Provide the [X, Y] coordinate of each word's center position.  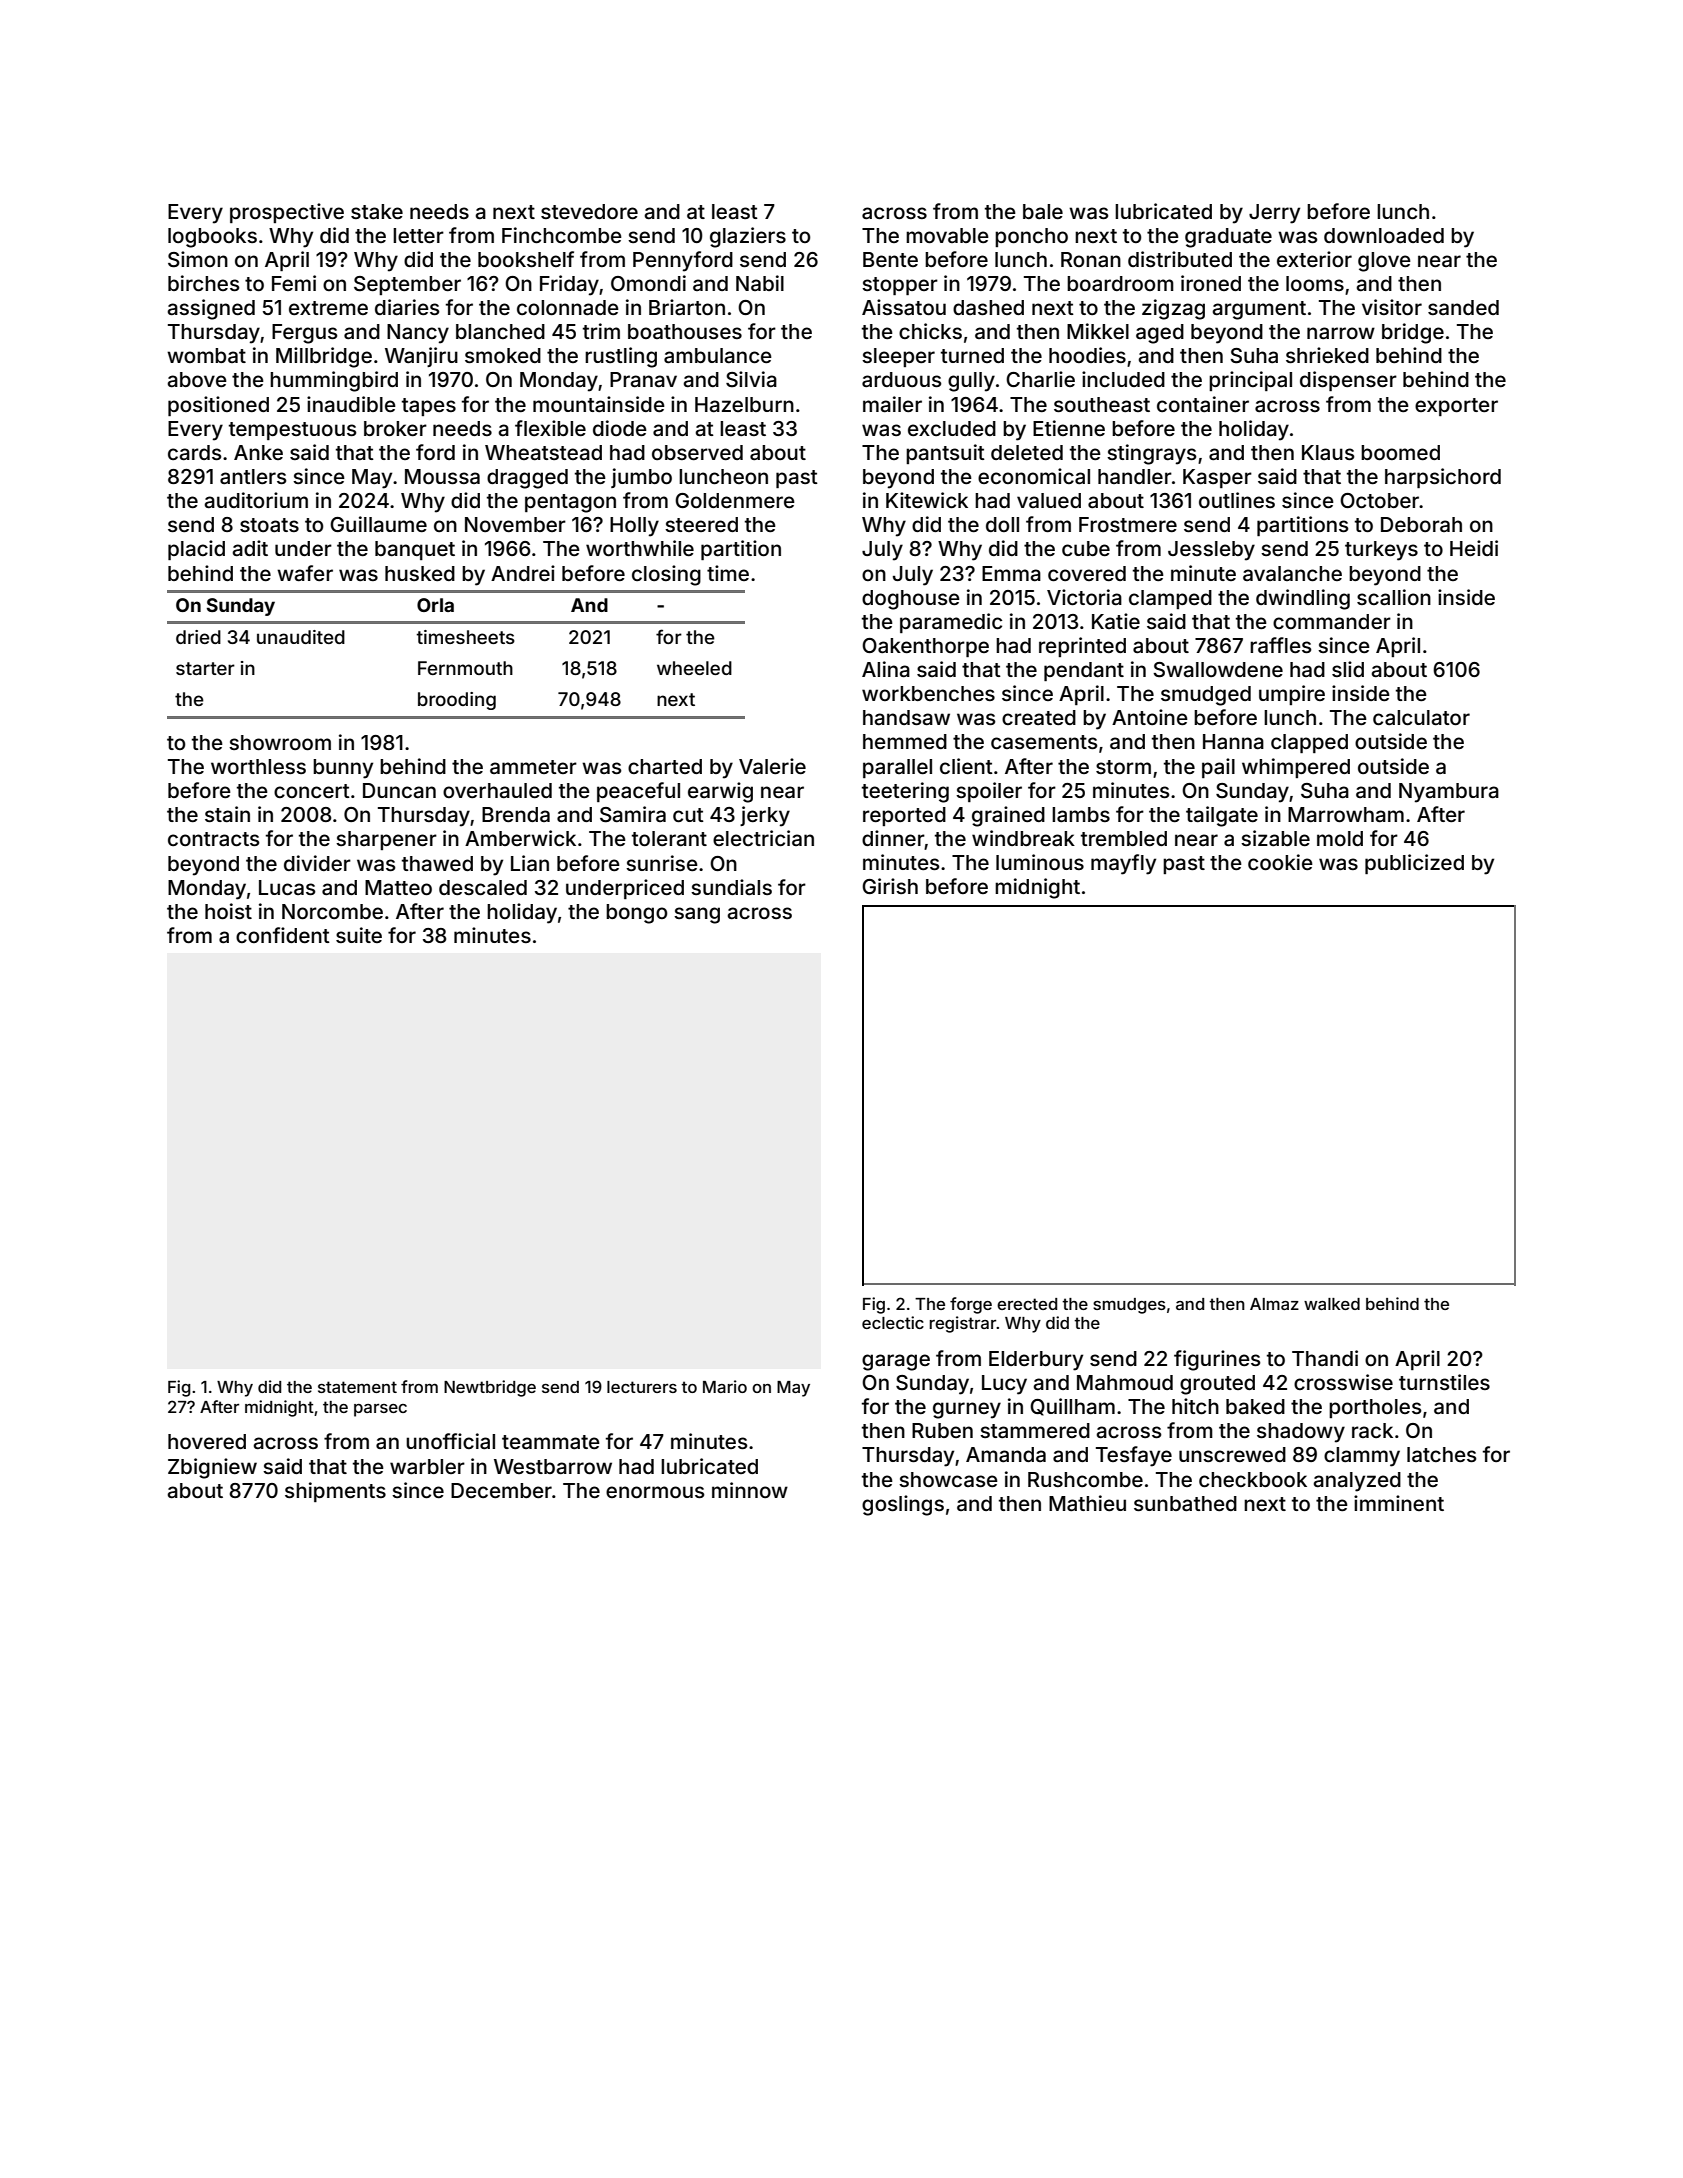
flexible [550, 428]
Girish [890, 886]
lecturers [642, 1387]
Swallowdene [1218, 670]
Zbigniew [212, 1468]
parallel [897, 768]
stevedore [589, 211]
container [1203, 404]
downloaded [1384, 235]
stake [377, 211]
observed [697, 452]
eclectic [893, 1322]
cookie [1280, 862]
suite [359, 935]
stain [227, 814]
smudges [1129, 1306]
